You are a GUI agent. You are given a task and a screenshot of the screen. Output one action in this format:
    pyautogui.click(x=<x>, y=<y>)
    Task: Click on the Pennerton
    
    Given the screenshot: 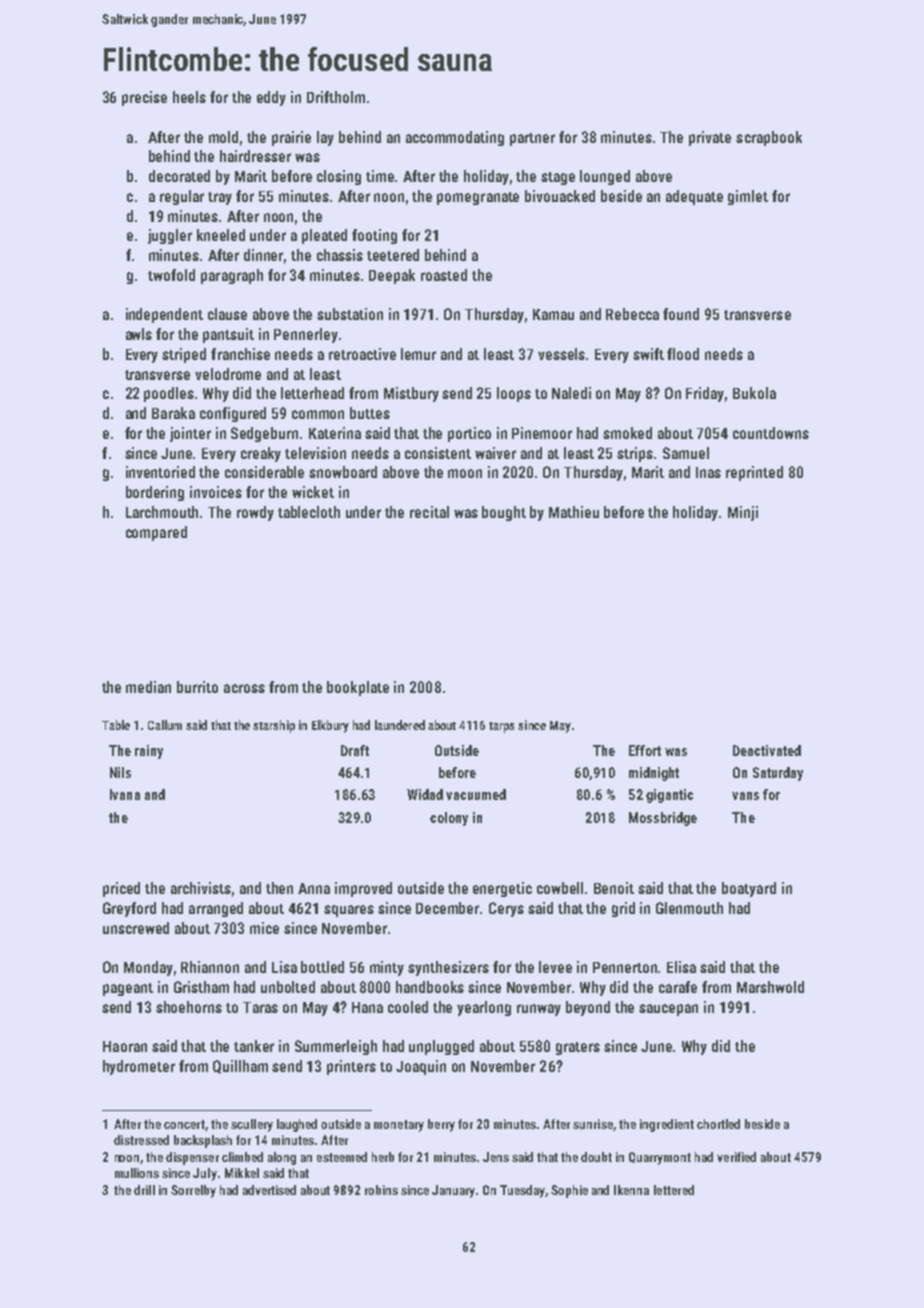 What is the action you would take?
    pyautogui.click(x=625, y=967)
